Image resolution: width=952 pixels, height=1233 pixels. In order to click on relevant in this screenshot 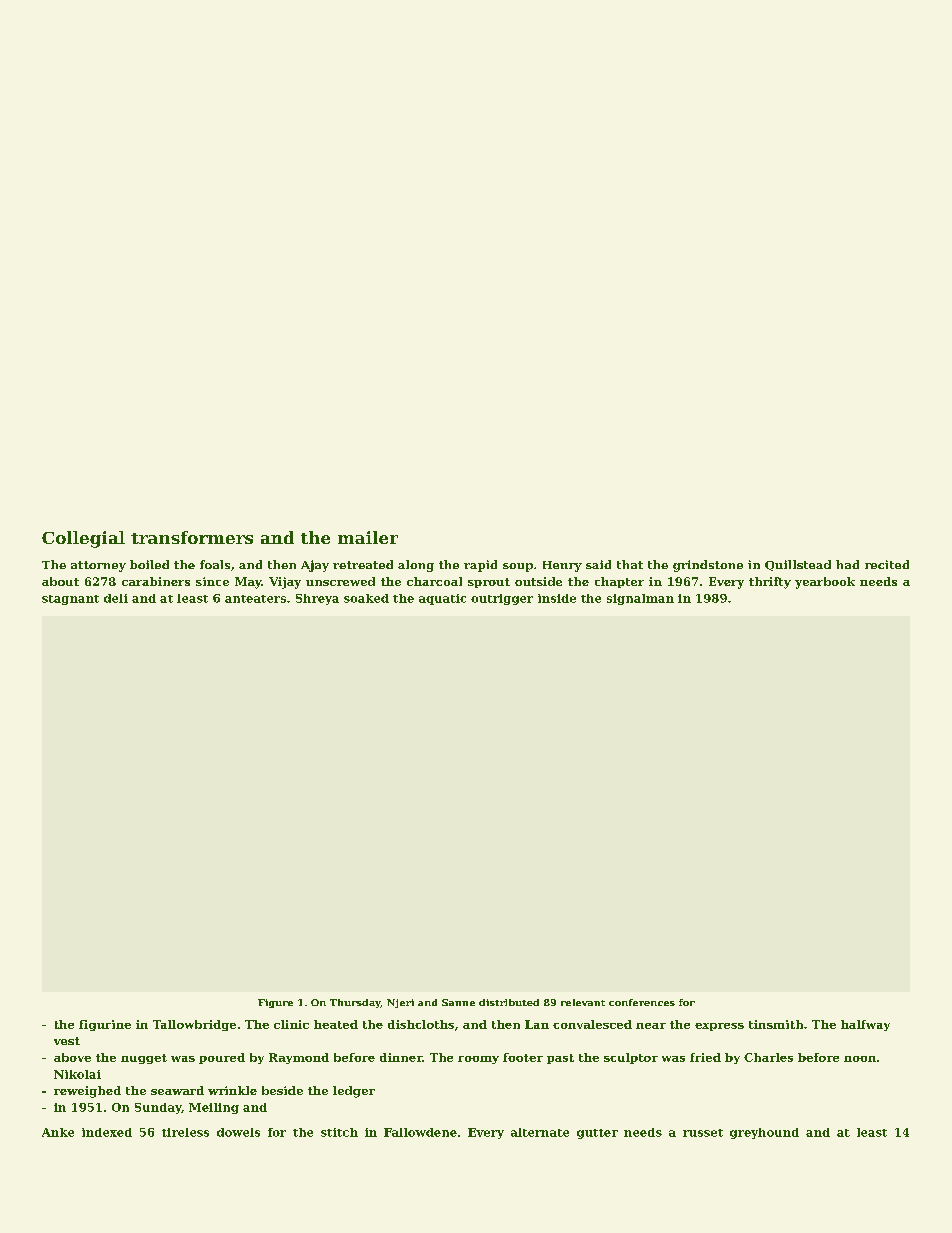, I will do `click(583, 1002)`.
